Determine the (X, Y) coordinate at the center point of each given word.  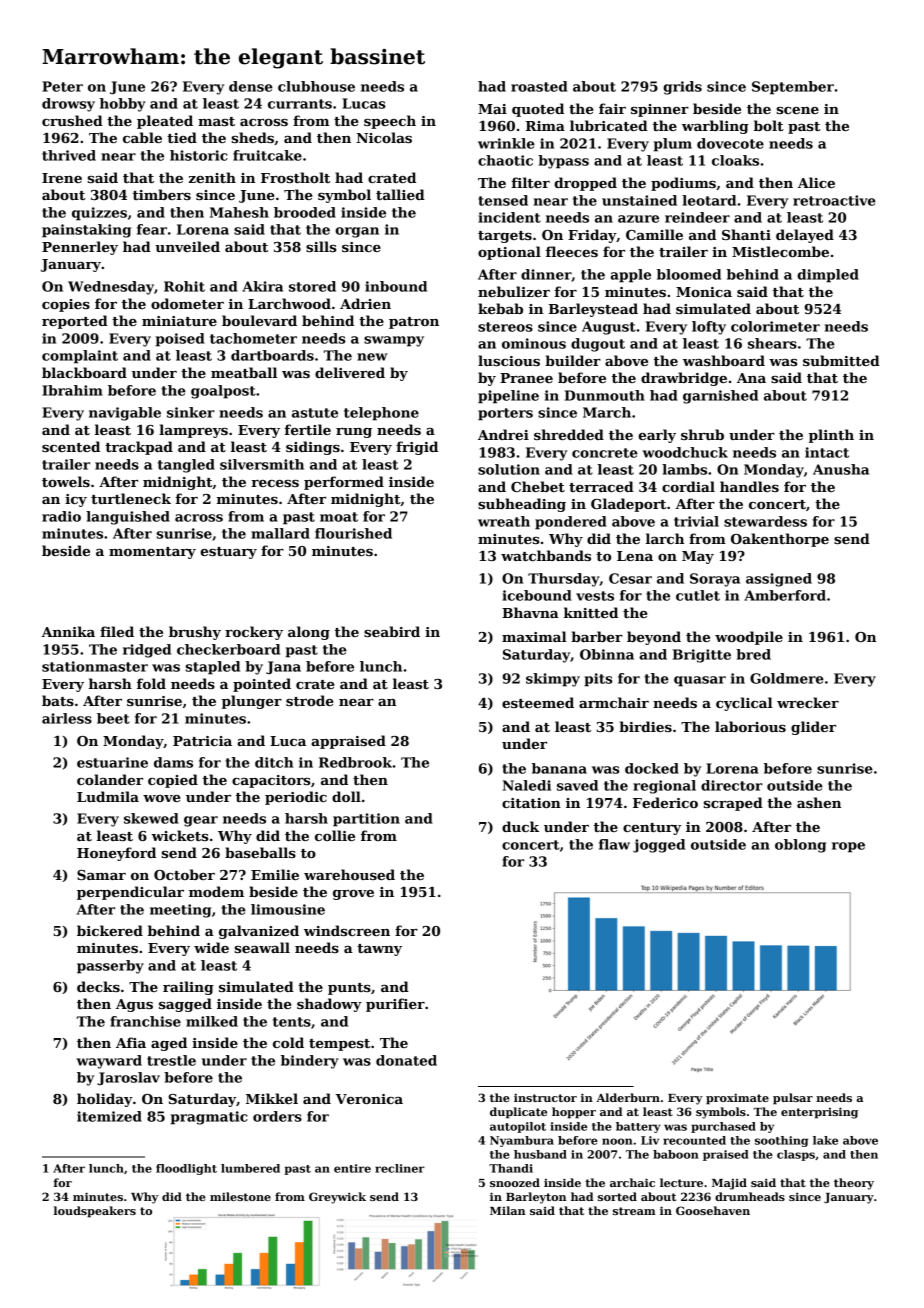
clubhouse (316, 86)
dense (251, 86)
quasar (700, 681)
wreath (504, 521)
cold (288, 1042)
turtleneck (131, 498)
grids (682, 88)
